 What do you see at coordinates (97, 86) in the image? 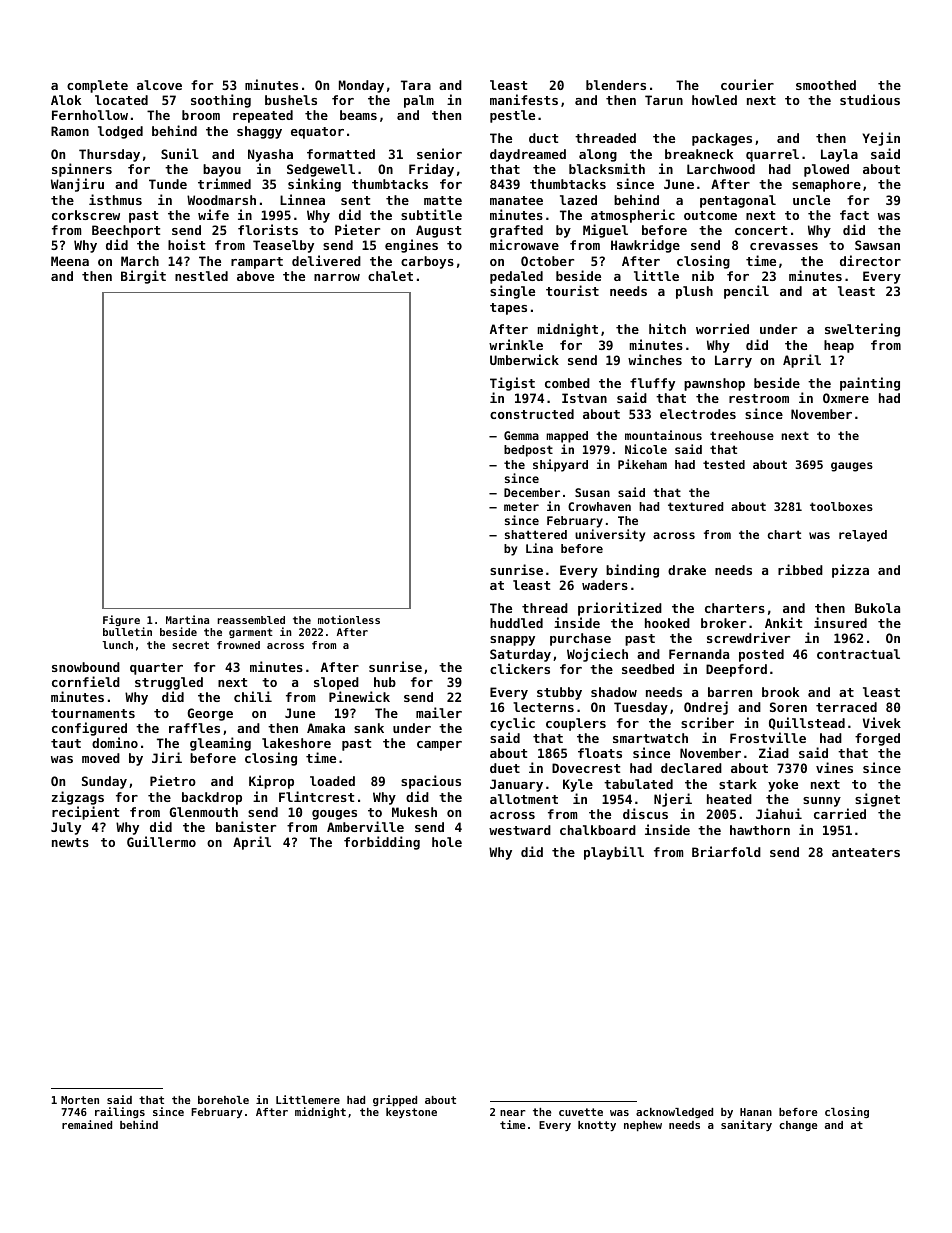
I see `complete` at bounding box center [97, 86].
